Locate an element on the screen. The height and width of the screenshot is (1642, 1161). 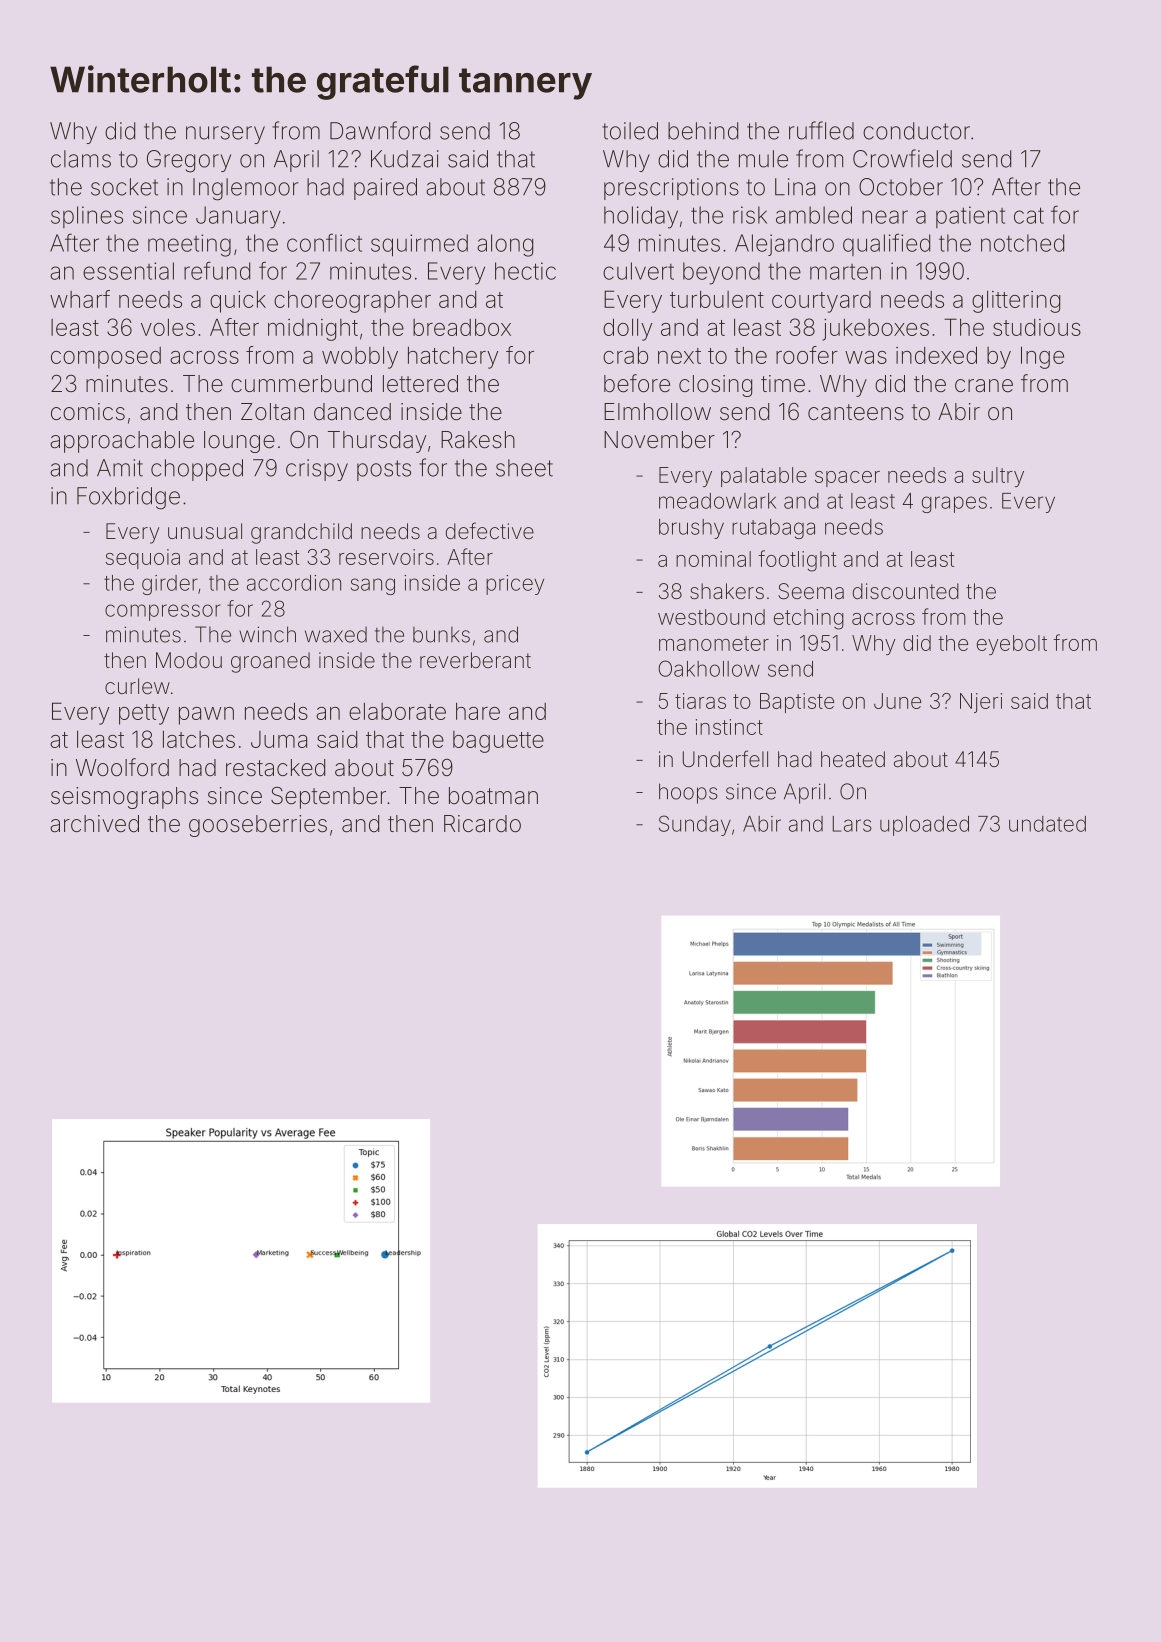
winch is located at coordinates (267, 634).
